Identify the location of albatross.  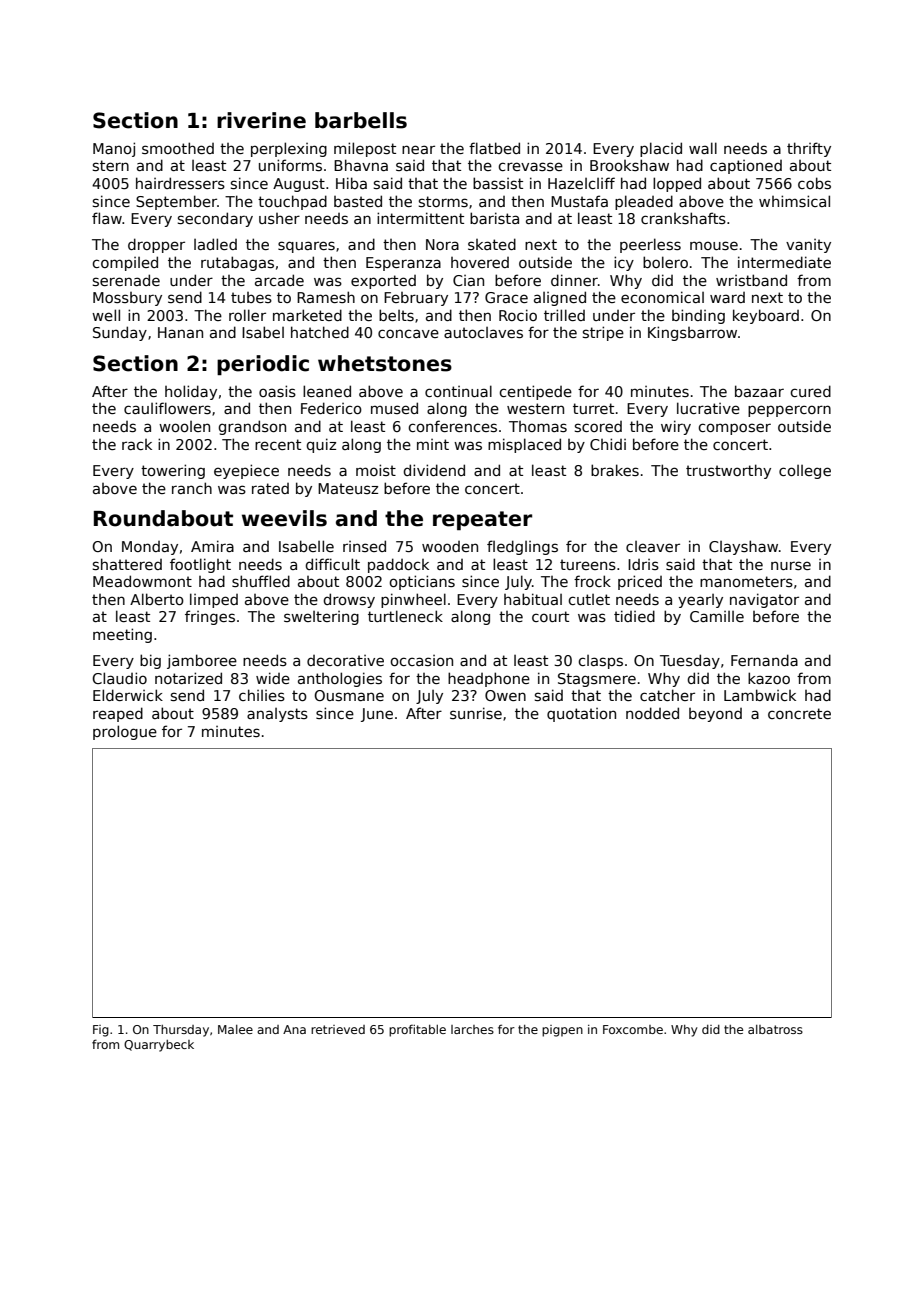
(775, 1029).
